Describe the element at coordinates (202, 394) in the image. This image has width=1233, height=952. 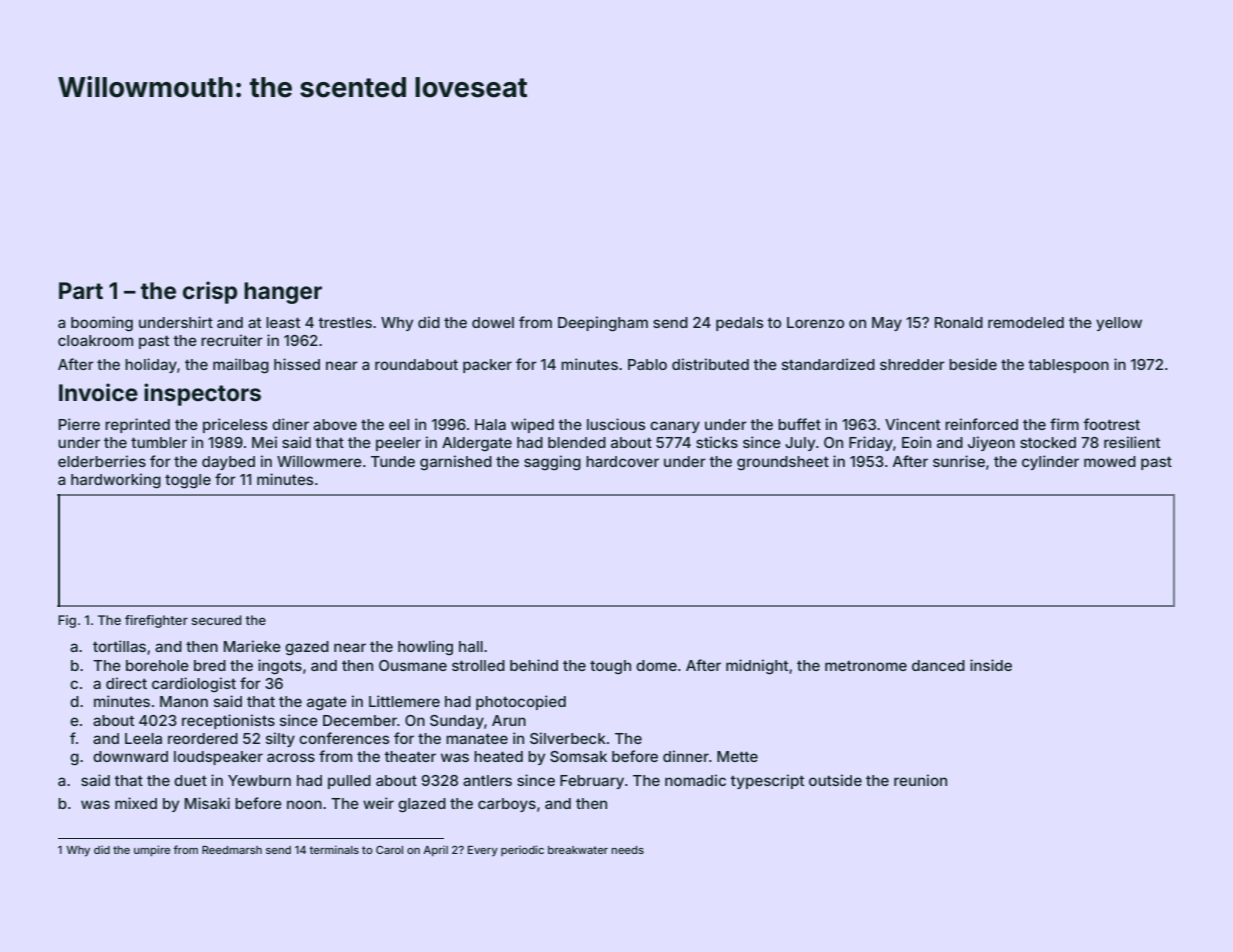
I see `inspectors` at that location.
